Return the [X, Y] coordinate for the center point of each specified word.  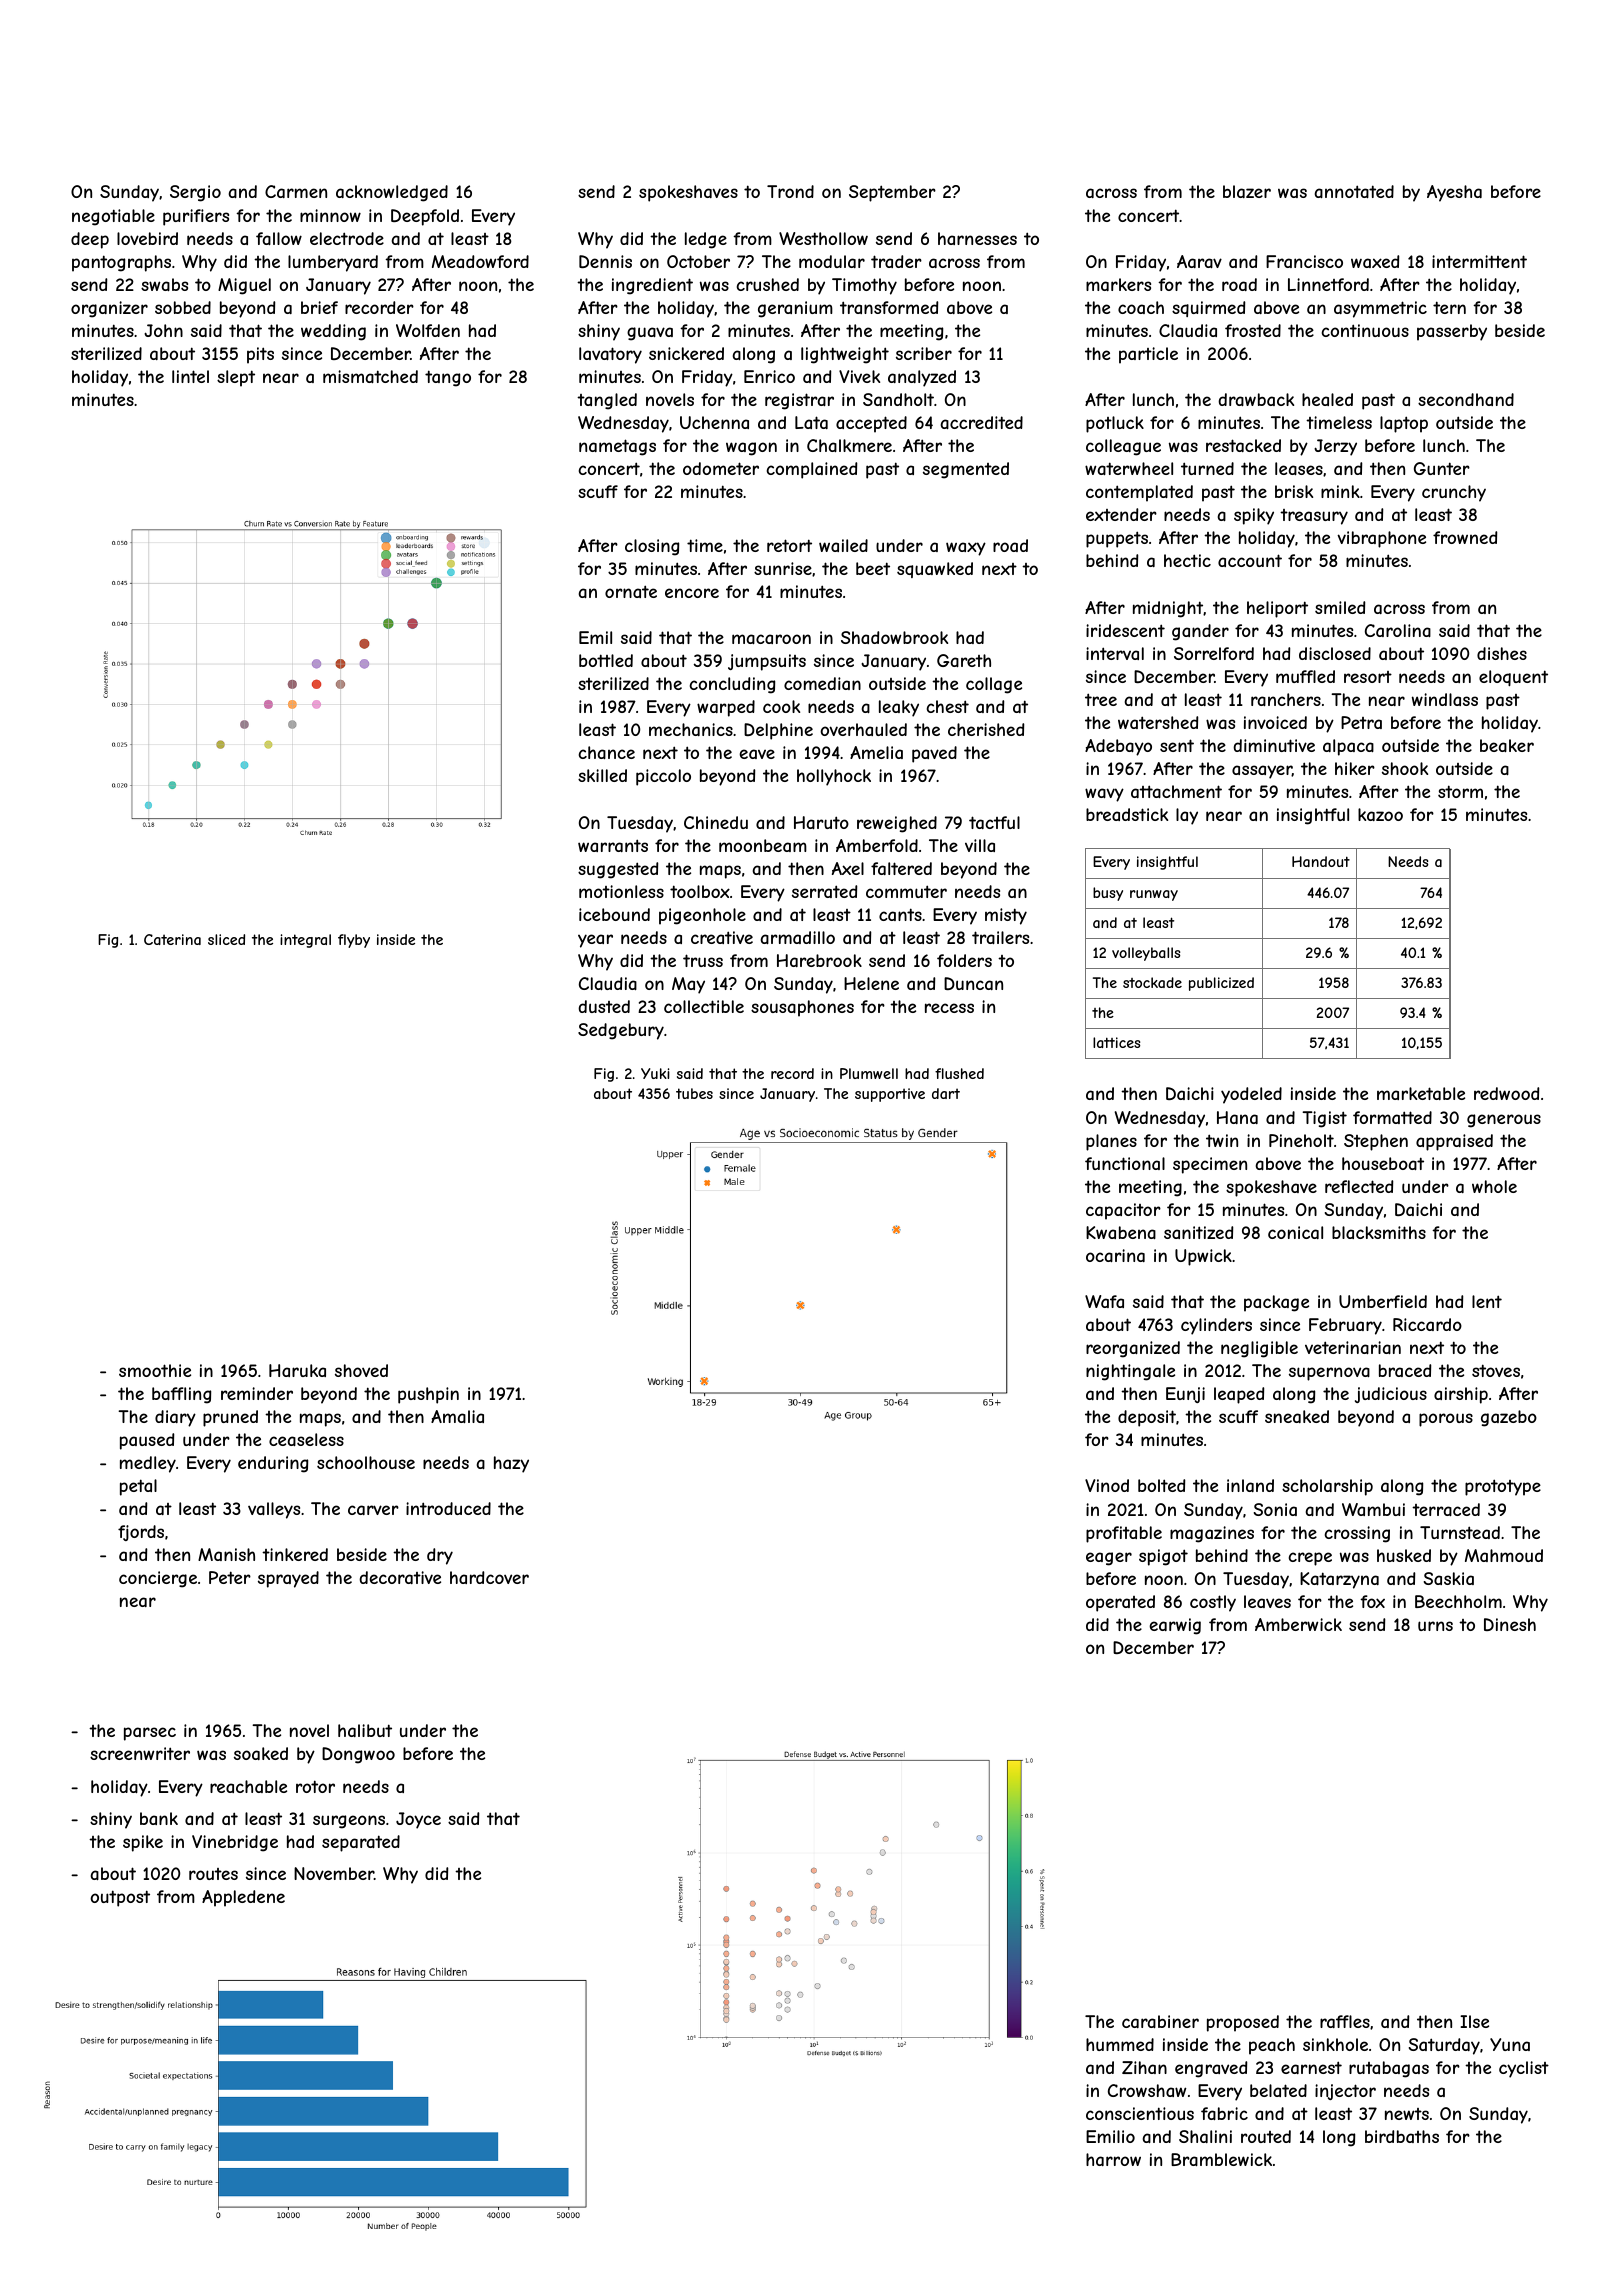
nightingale [1130, 1372]
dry [440, 1556]
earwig [1175, 1626]
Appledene [243, 1898]
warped [726, 708]
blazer [1247, 191]
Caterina [172, 939]
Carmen [296, 191]
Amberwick [1298, 1624]
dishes [1502, 653]
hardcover [489, 1577]
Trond [790, 191]
